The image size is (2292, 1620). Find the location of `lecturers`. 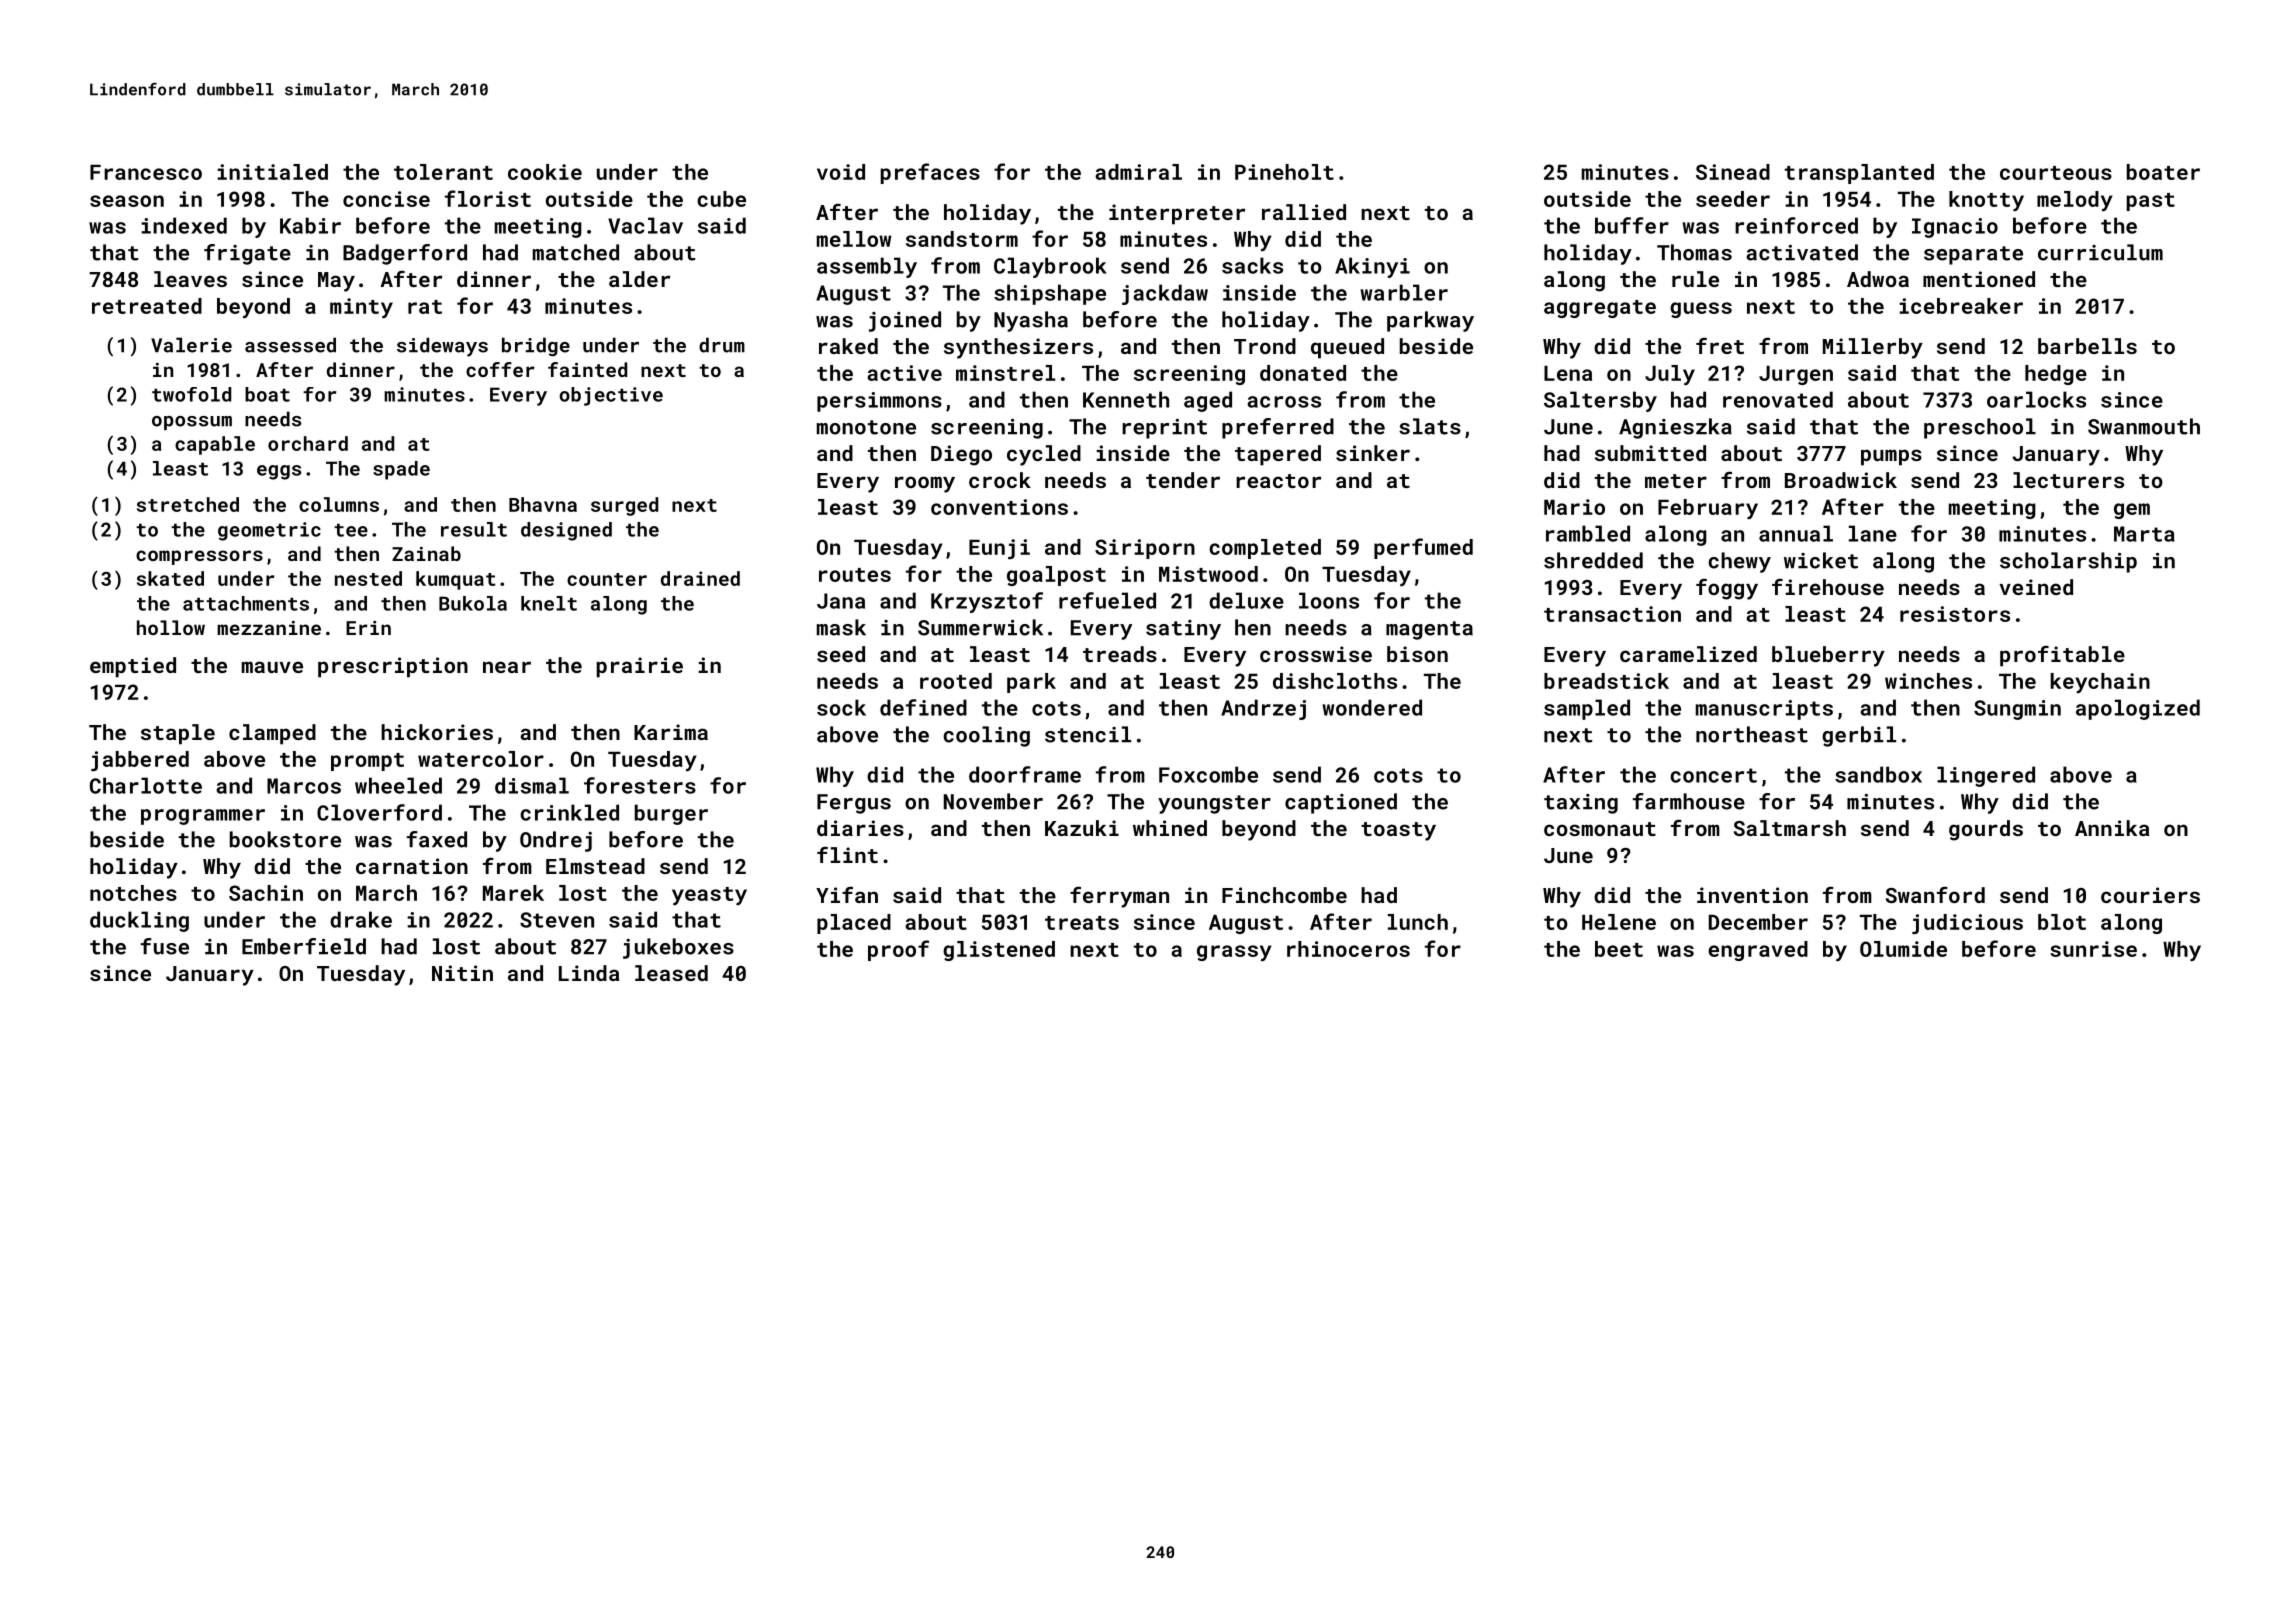

lecturers is located at coordinates (2068, 480).
